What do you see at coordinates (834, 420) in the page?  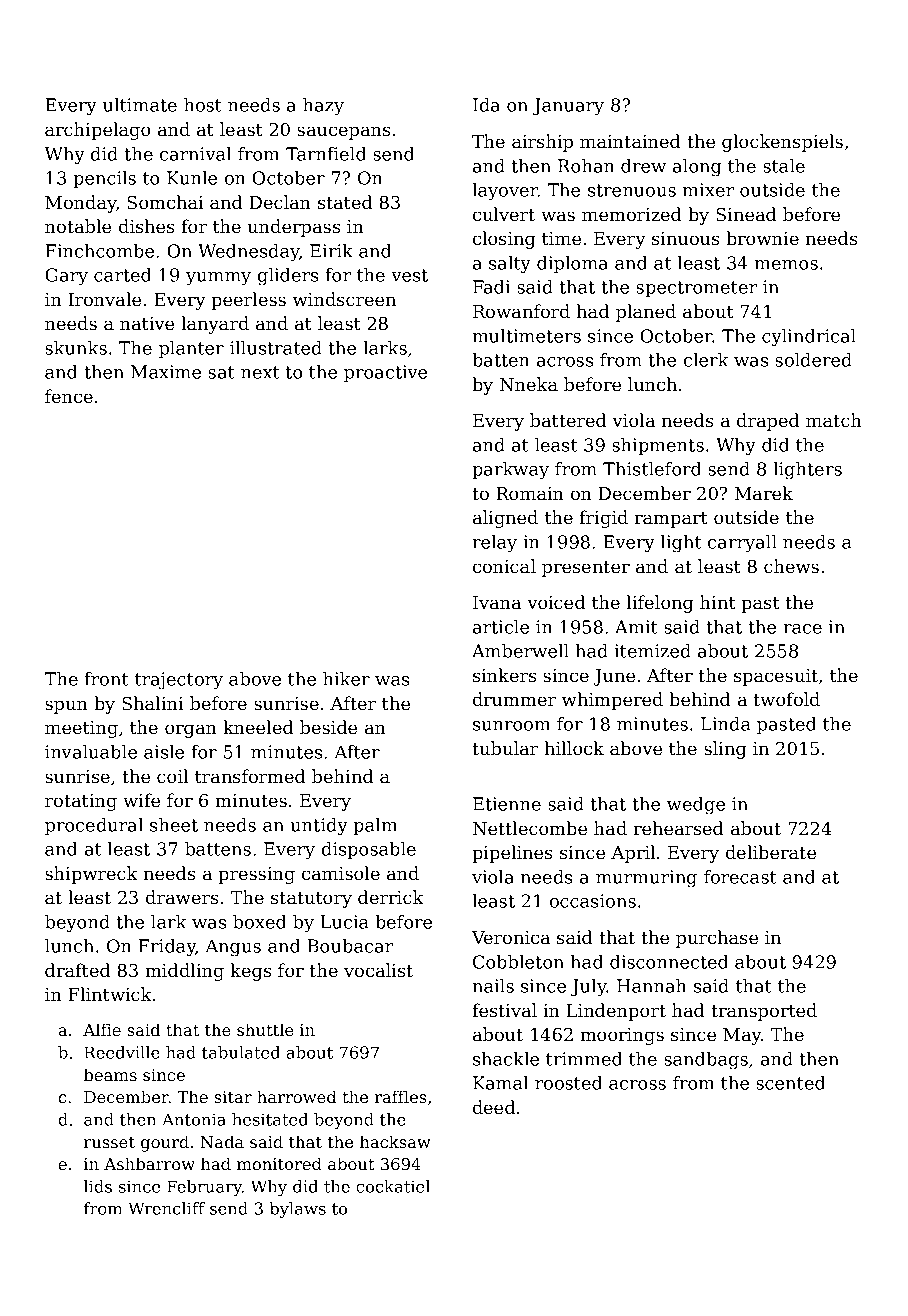 I see `match` at bounding box center [834, 420].
